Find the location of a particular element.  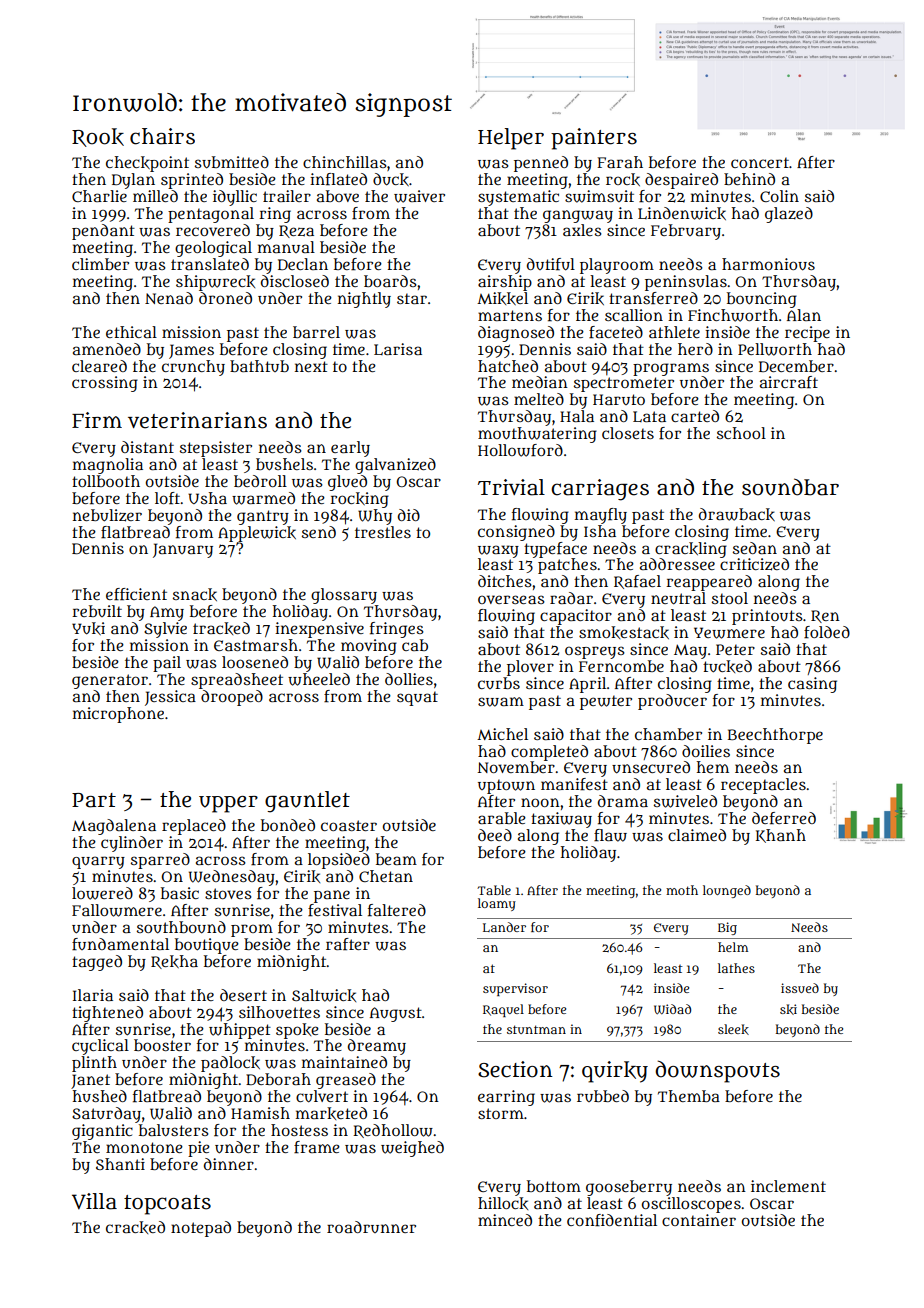

issued is located at coordinates (800, 988).
